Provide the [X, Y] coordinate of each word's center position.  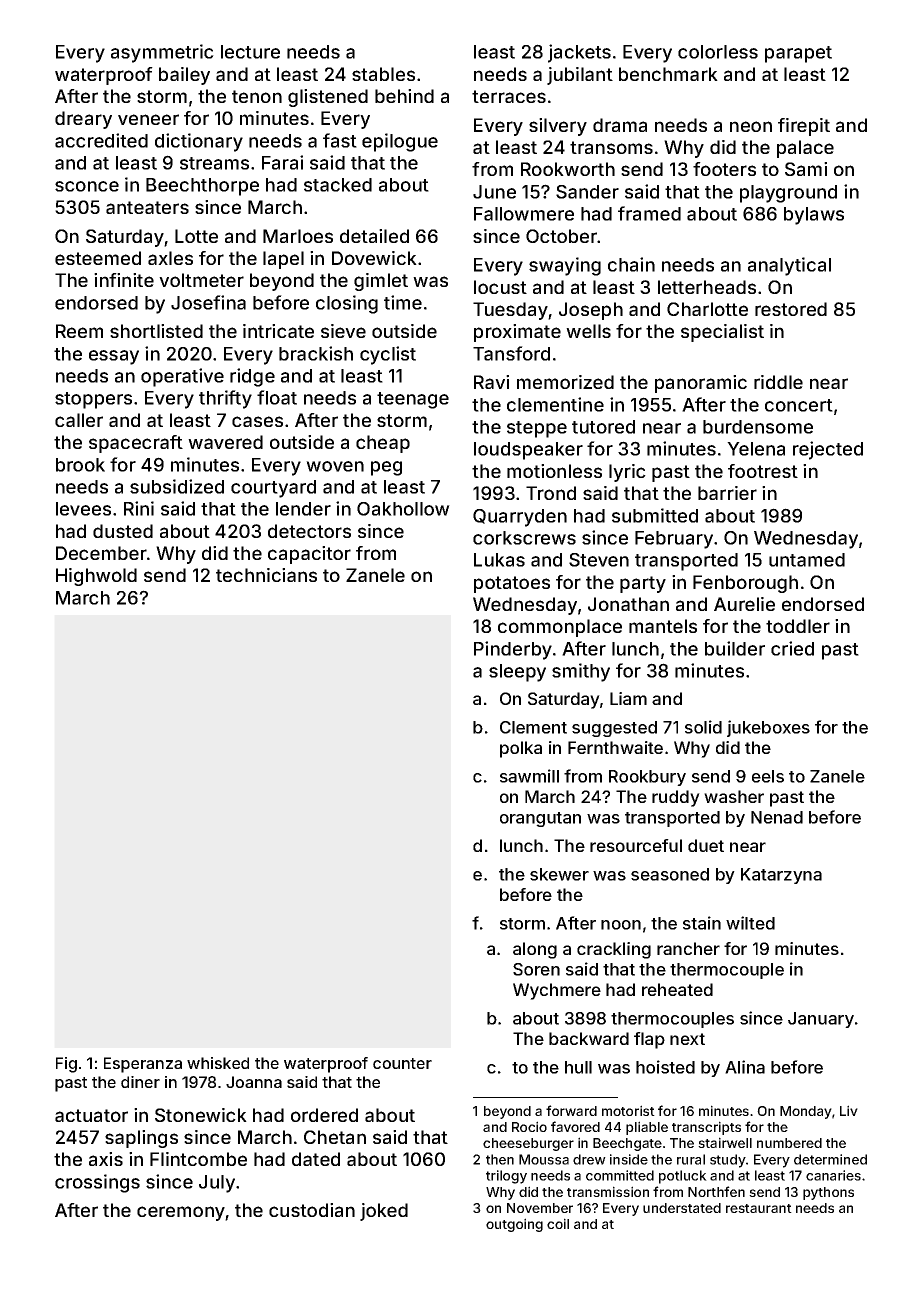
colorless [718, 52]
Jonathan [628, 604]
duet [706, 845]
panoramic [701, 384]
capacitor [309, 555]
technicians [266, 575]
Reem [79, 331]
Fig [66, 1065]
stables [383, 74]
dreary [83, 120]
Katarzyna [781, 876]
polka [521, 749]
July [217, 1184]
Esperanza [143, 1065]
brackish [316, 353]
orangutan [540, 819]
